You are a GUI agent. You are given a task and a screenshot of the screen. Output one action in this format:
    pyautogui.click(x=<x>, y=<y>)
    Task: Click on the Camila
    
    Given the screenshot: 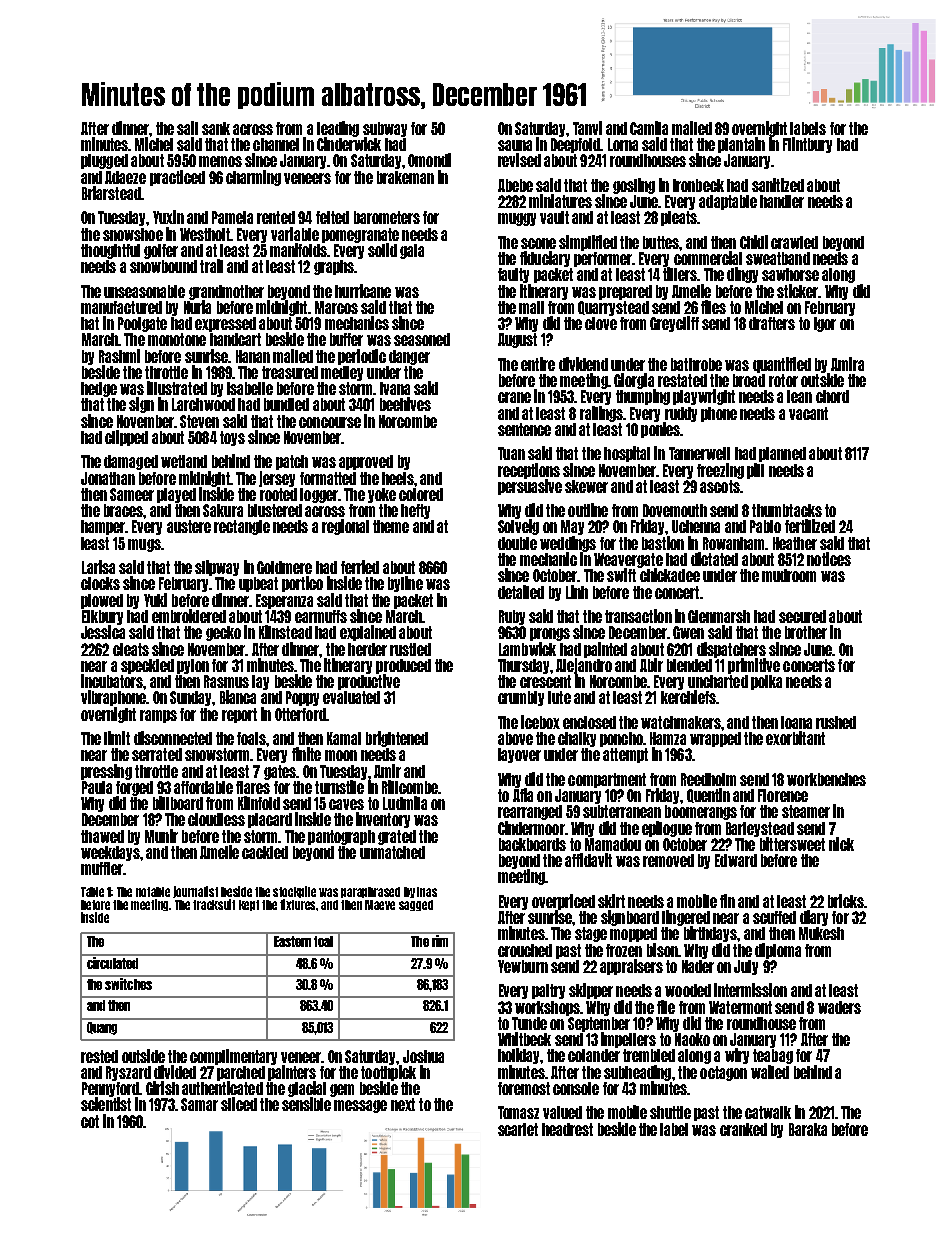 What is the action you would take?
    pyautogui.click(x=649, y=128)
